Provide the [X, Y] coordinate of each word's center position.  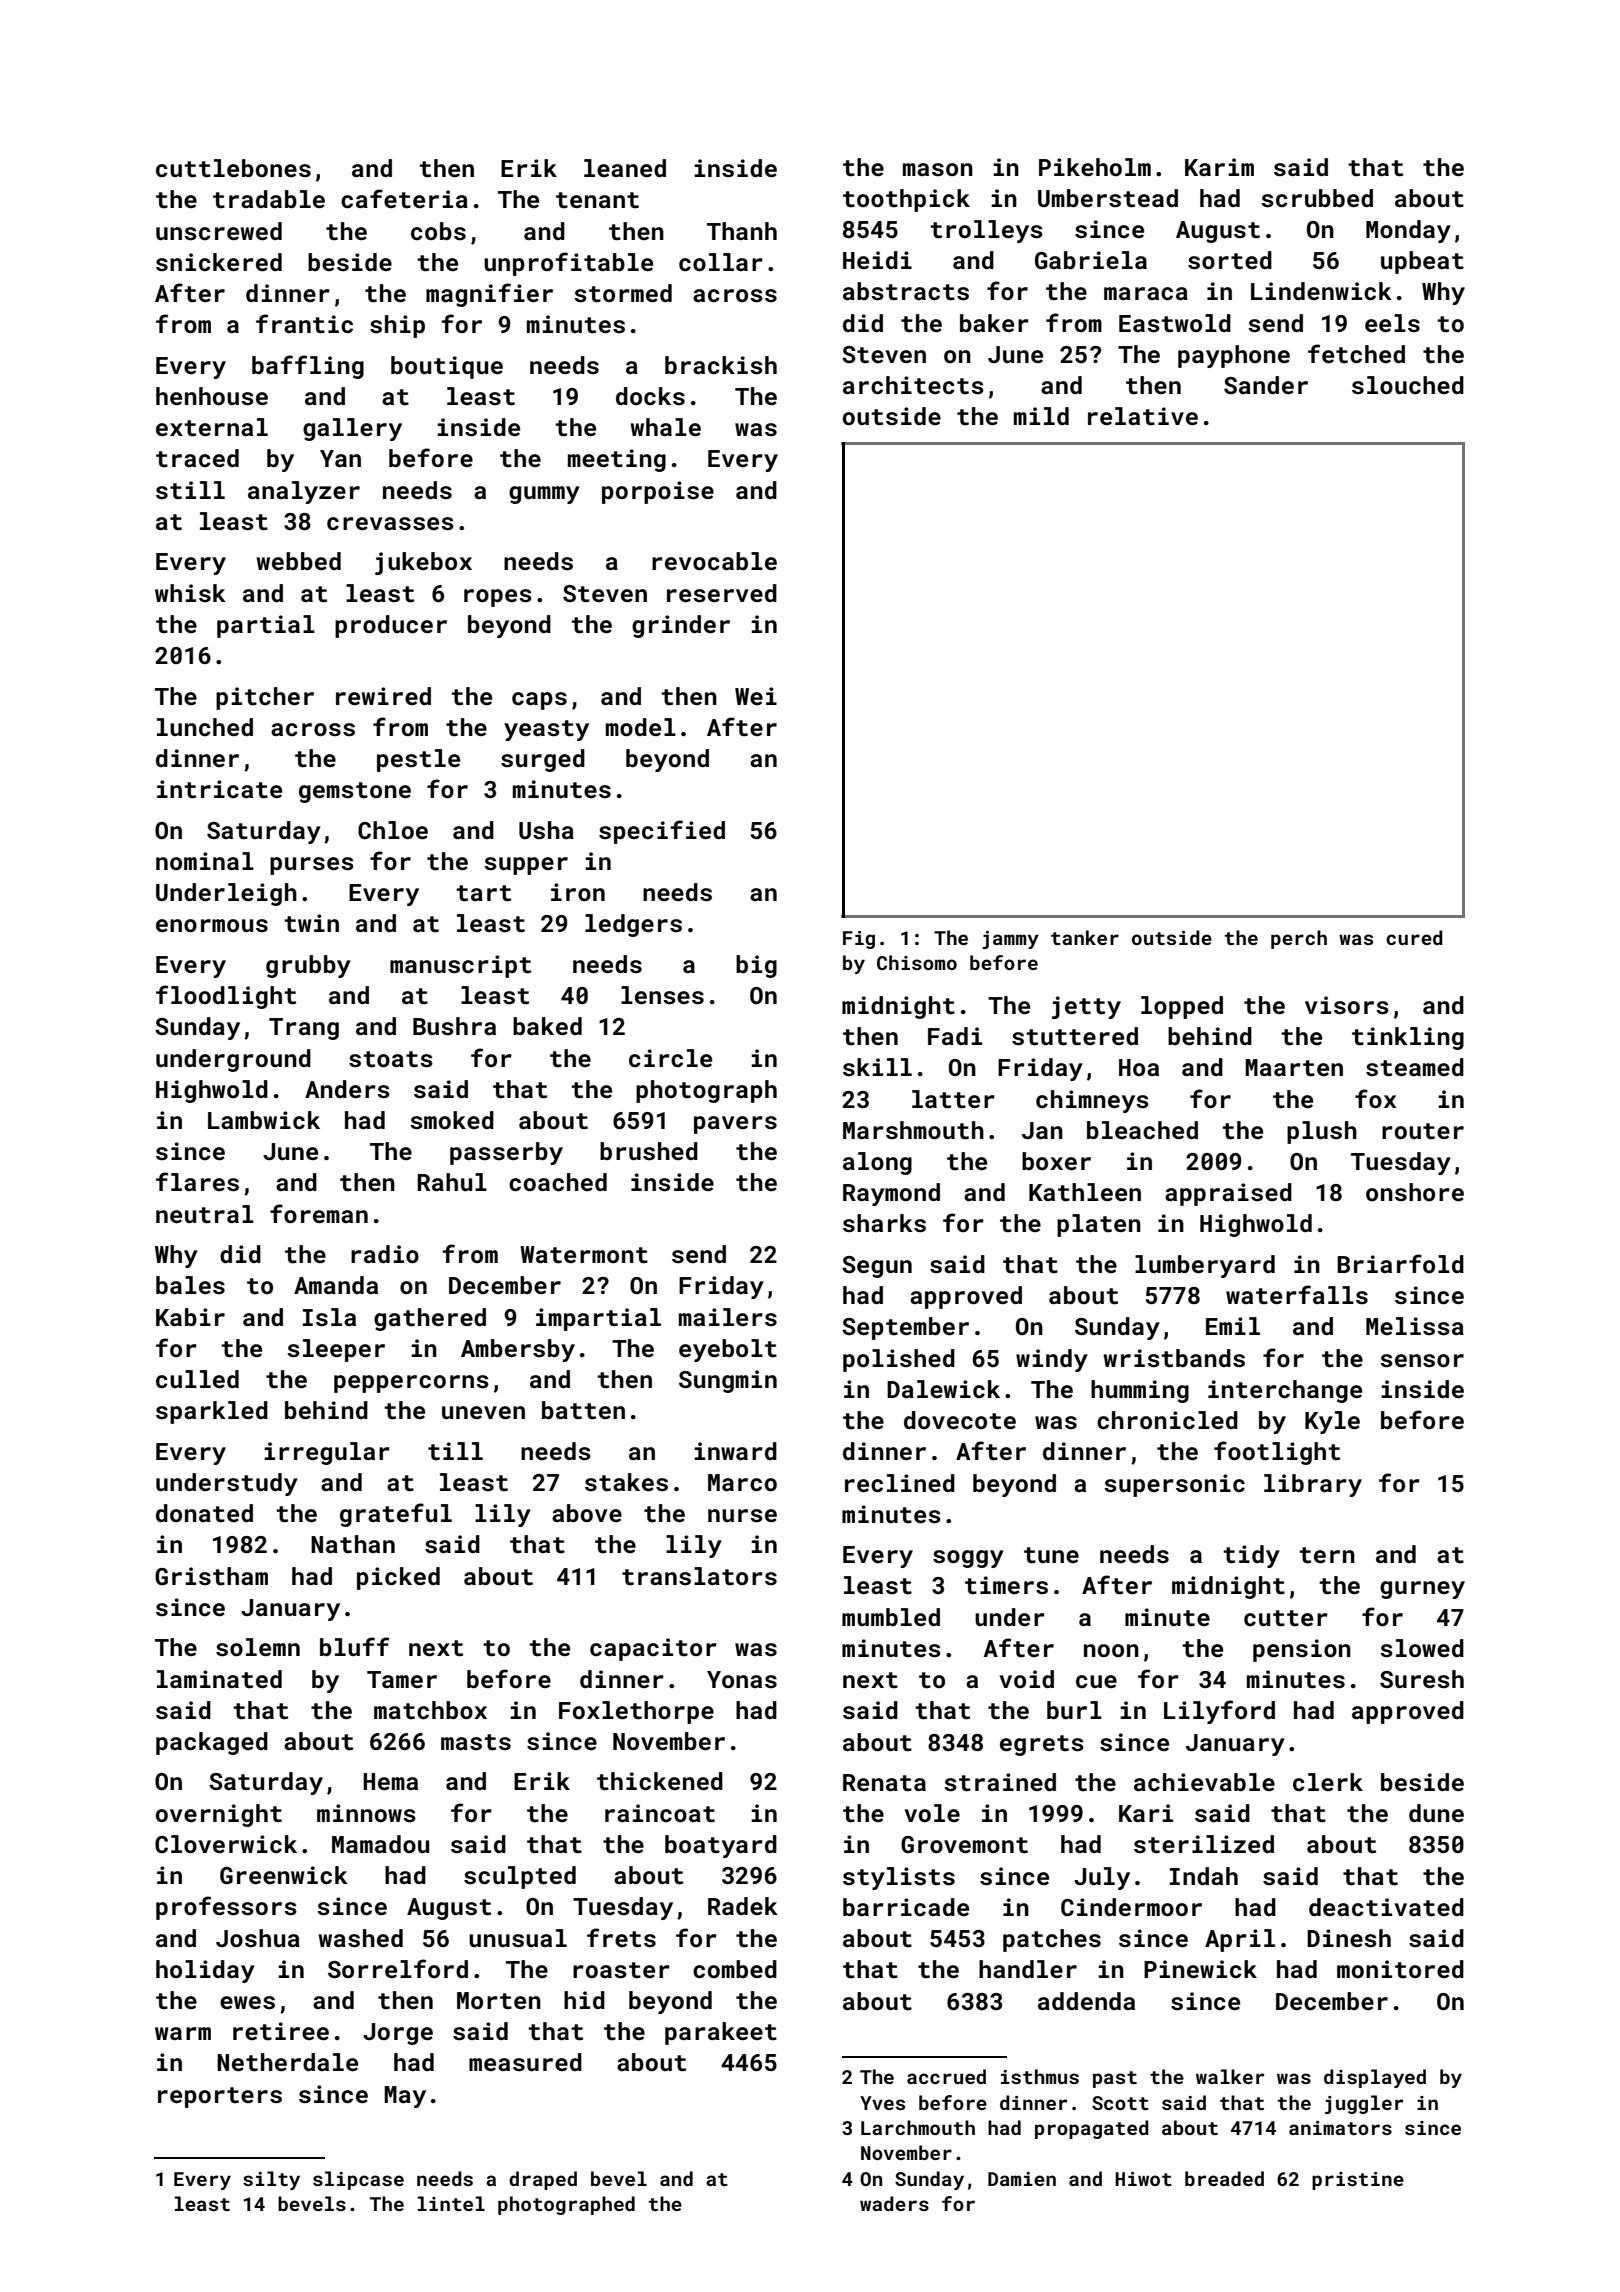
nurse [742, 1516]
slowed [1422, 1648]
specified [662, 832]
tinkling [1408, 1038]
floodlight [226, 997]
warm [183, 2033]
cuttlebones [233, 168]
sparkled [212, 1412]
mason [938, 169]
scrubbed [1317, 198]
